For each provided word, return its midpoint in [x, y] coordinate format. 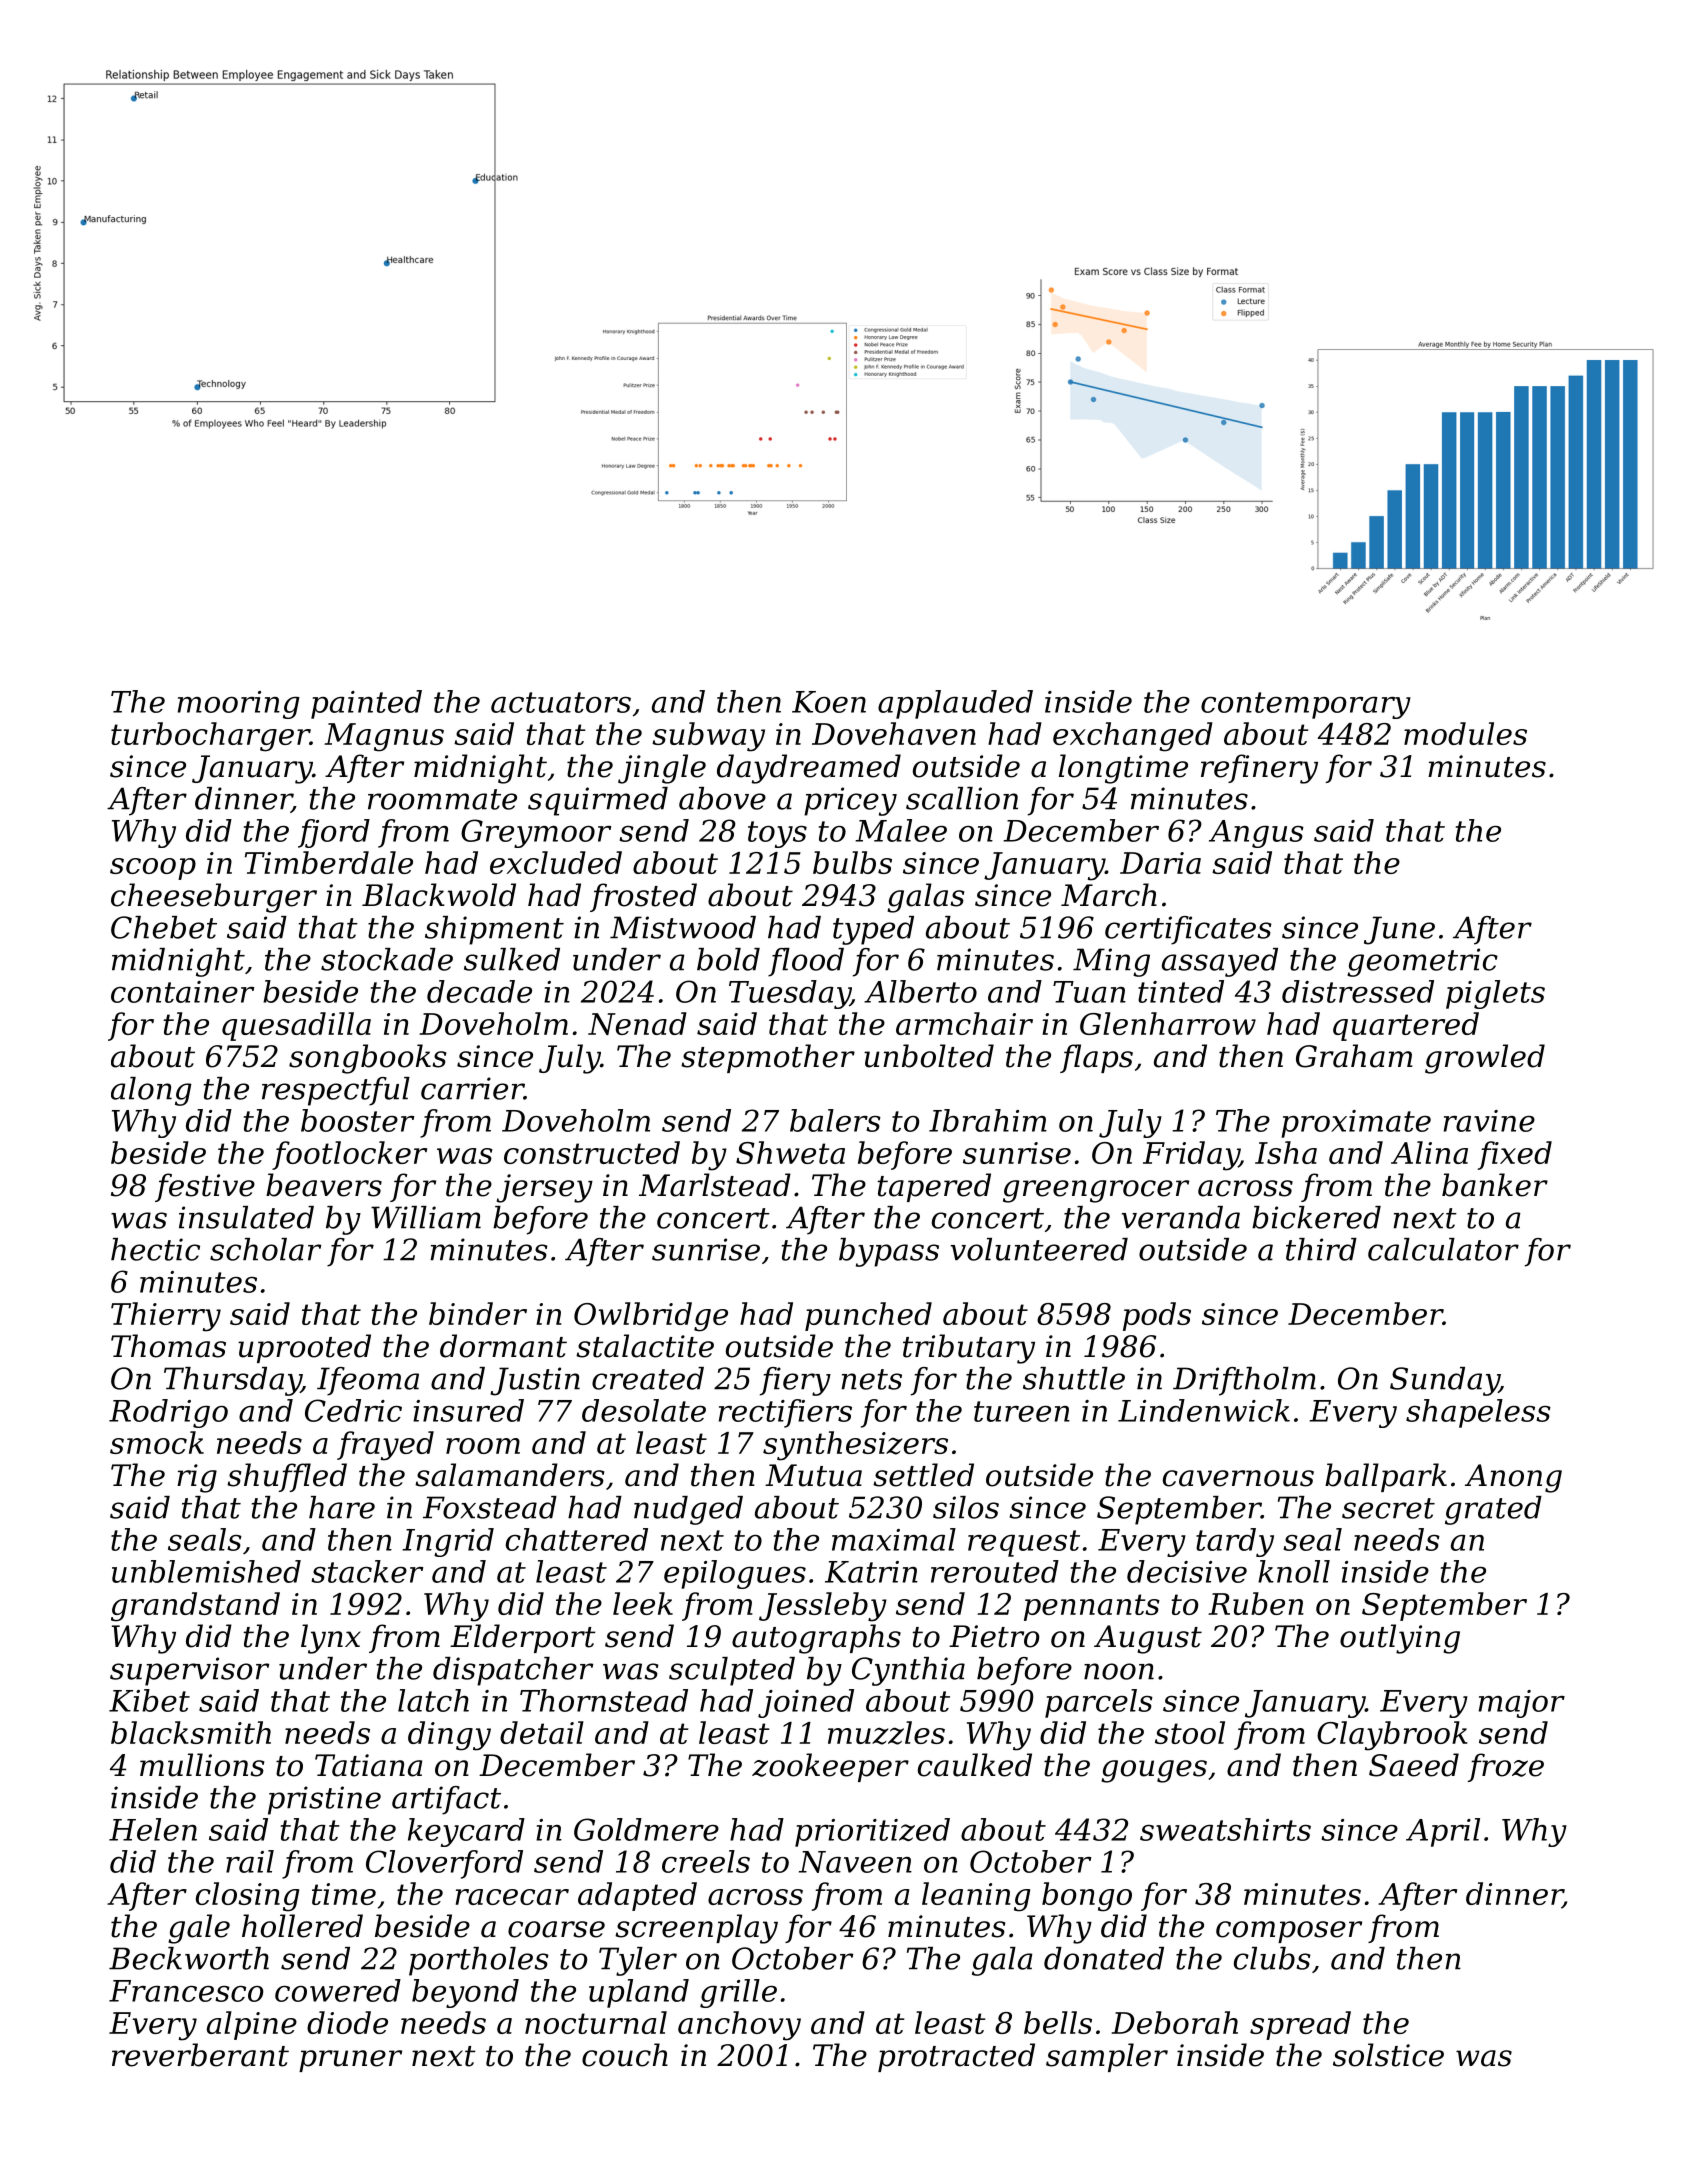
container [182, 992]
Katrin [871, 1572]
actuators [561, 702]
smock [157, 1442]
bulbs [852, 862]
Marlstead [715, 1185]
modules [1465, 733]
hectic [155, 1249]
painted [366, 704]
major [1522, 1704]
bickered [1316, 1217]
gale [199, 1929]
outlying [1400, 1639]
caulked [975, 1765]
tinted [1181, 991]
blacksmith [191, 1732]
